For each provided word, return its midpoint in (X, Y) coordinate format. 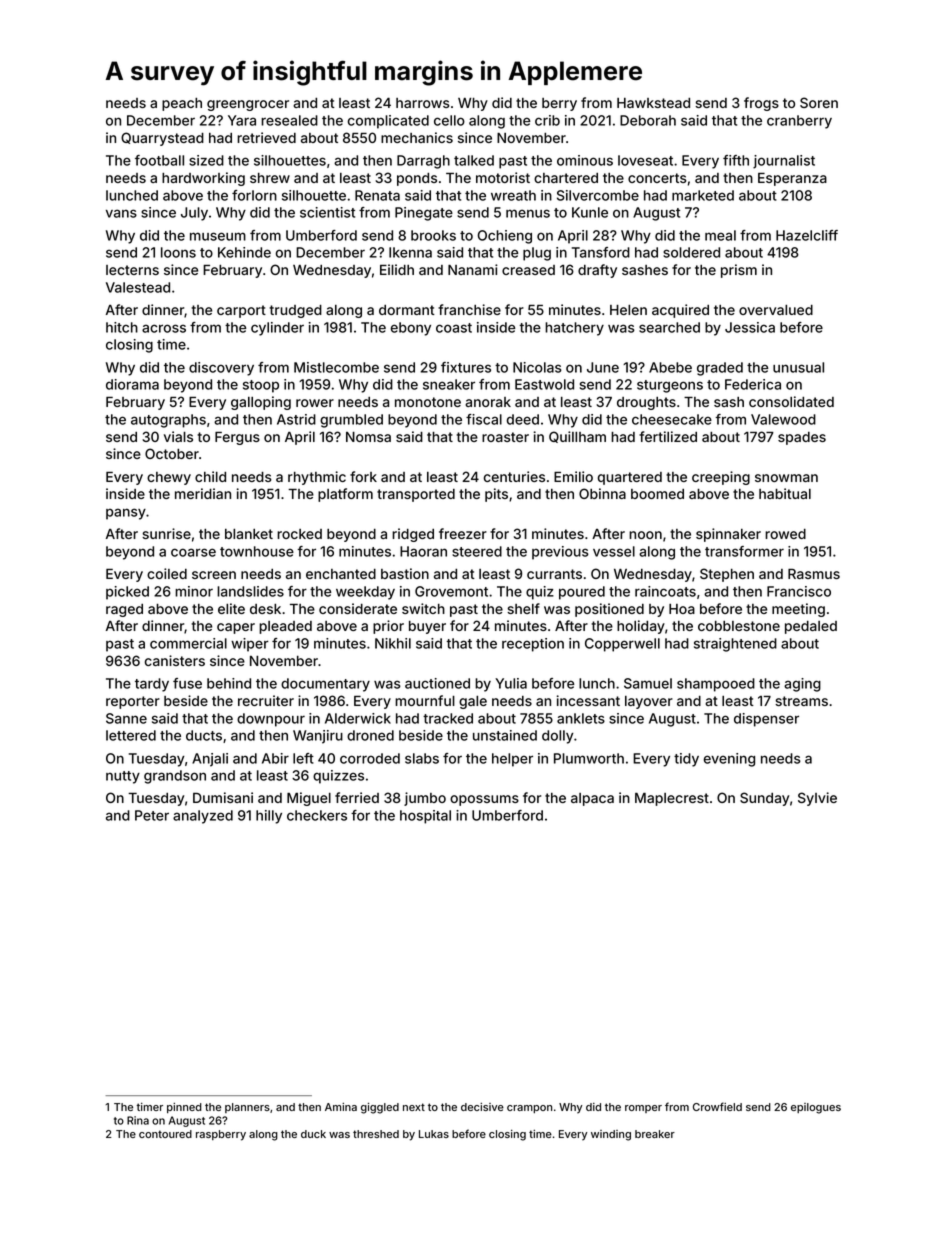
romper (643, 1109)
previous (560, 553)
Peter (152, 815)
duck (313, 1134)
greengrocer (248, 105)
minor (194, 591)
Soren (819, 102)
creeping (721, 478)
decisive (482, 1107)
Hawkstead (653, 103)
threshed (376, 1134)
